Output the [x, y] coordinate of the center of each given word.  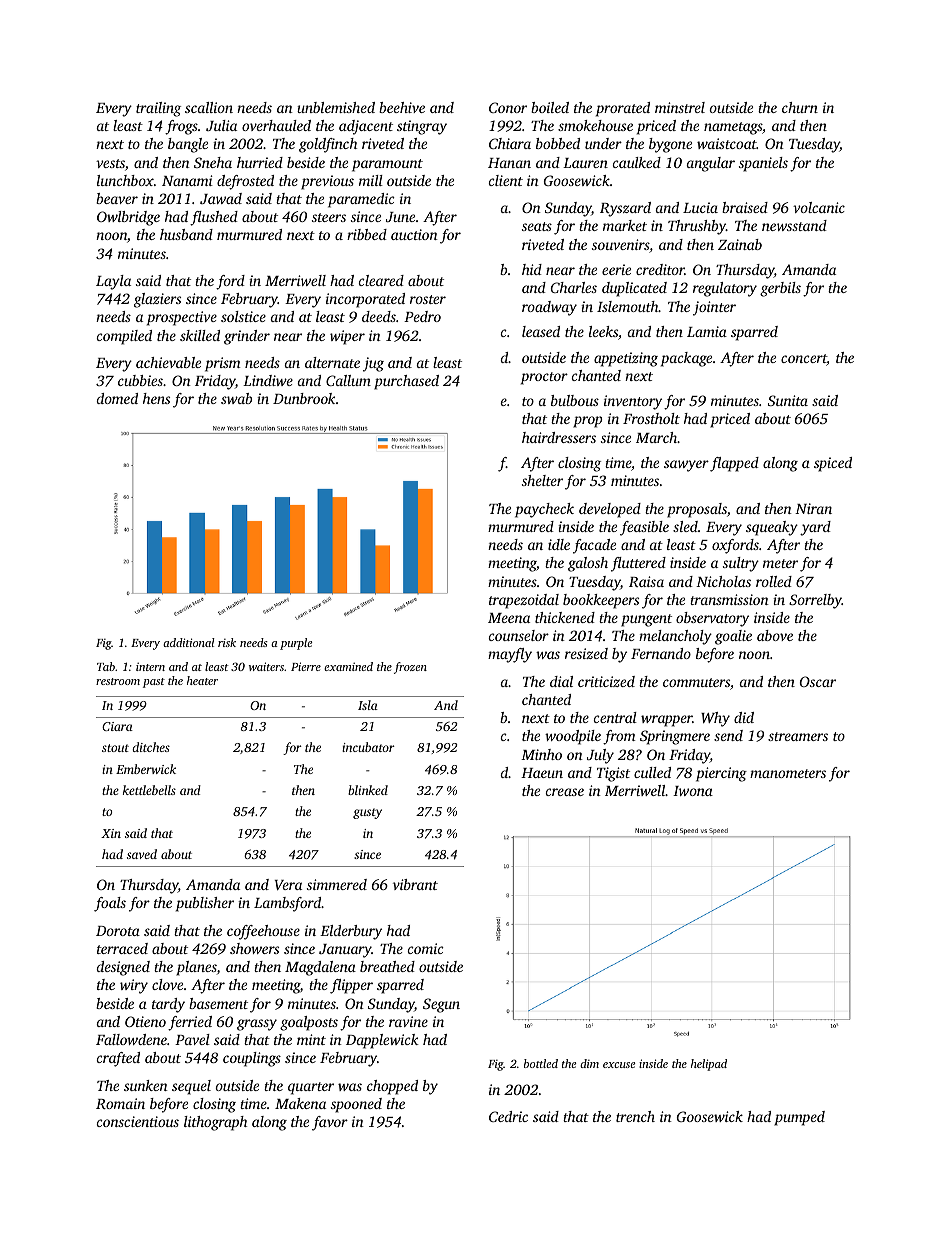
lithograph [215, 1123]
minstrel [680, 107]
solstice [243, 316]
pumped [799, 1118]
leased [541, 331]
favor [330, 1123]
